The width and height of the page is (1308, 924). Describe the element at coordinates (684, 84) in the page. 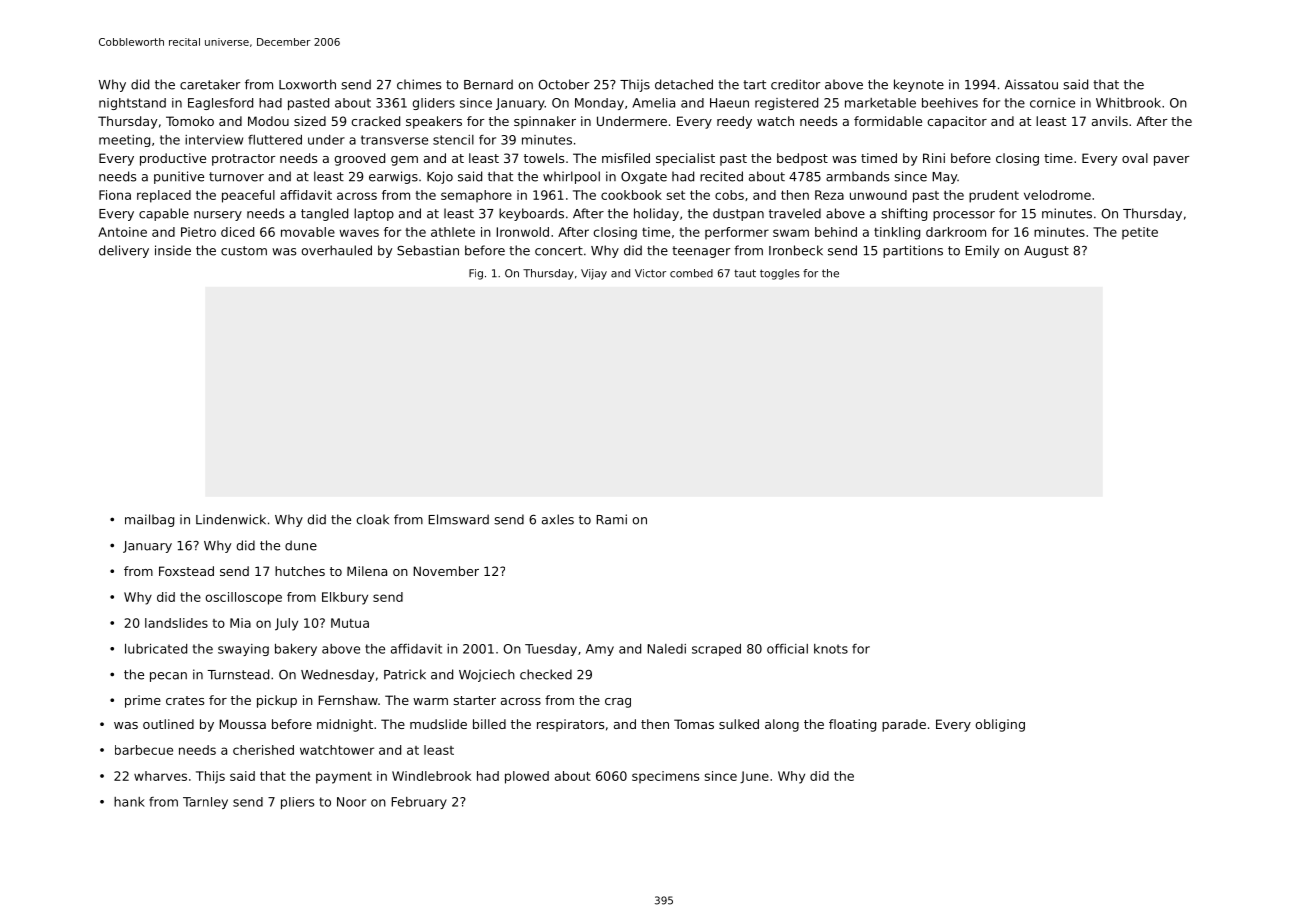

I see `detached` at that location.
